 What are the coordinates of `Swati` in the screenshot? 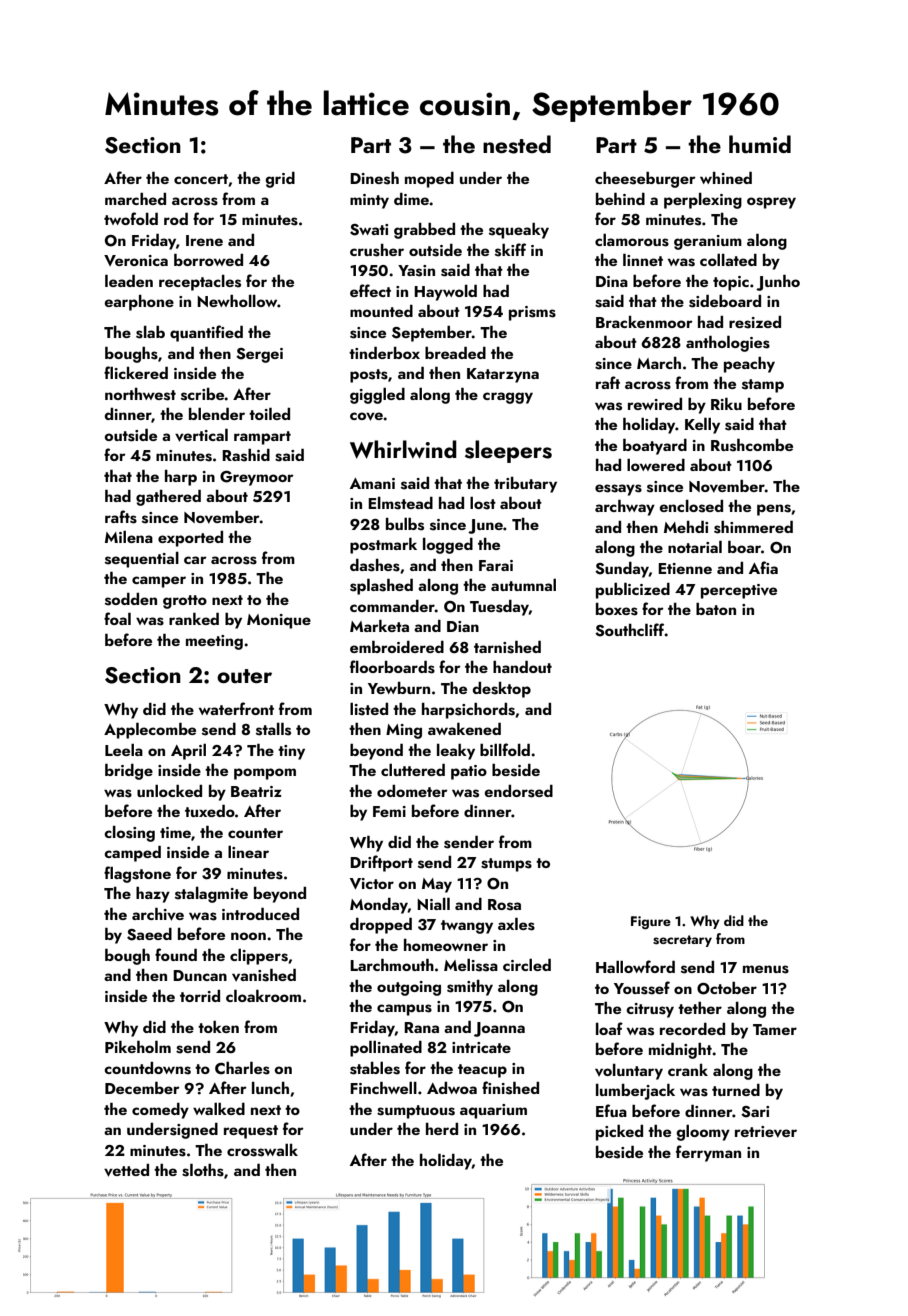 It's located at (369, 230).
